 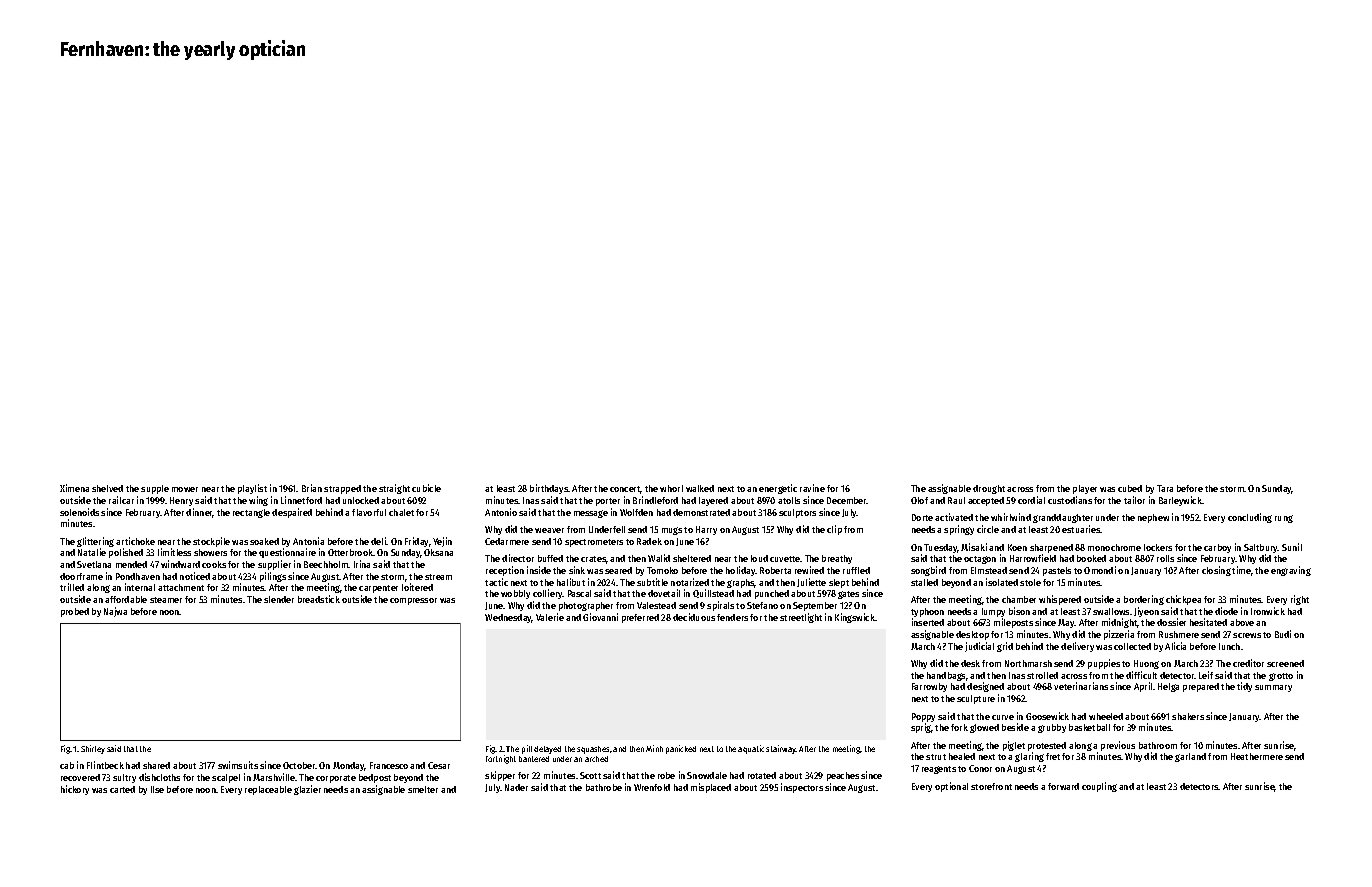 I want to click on gates, so click(x=848, y=595).
